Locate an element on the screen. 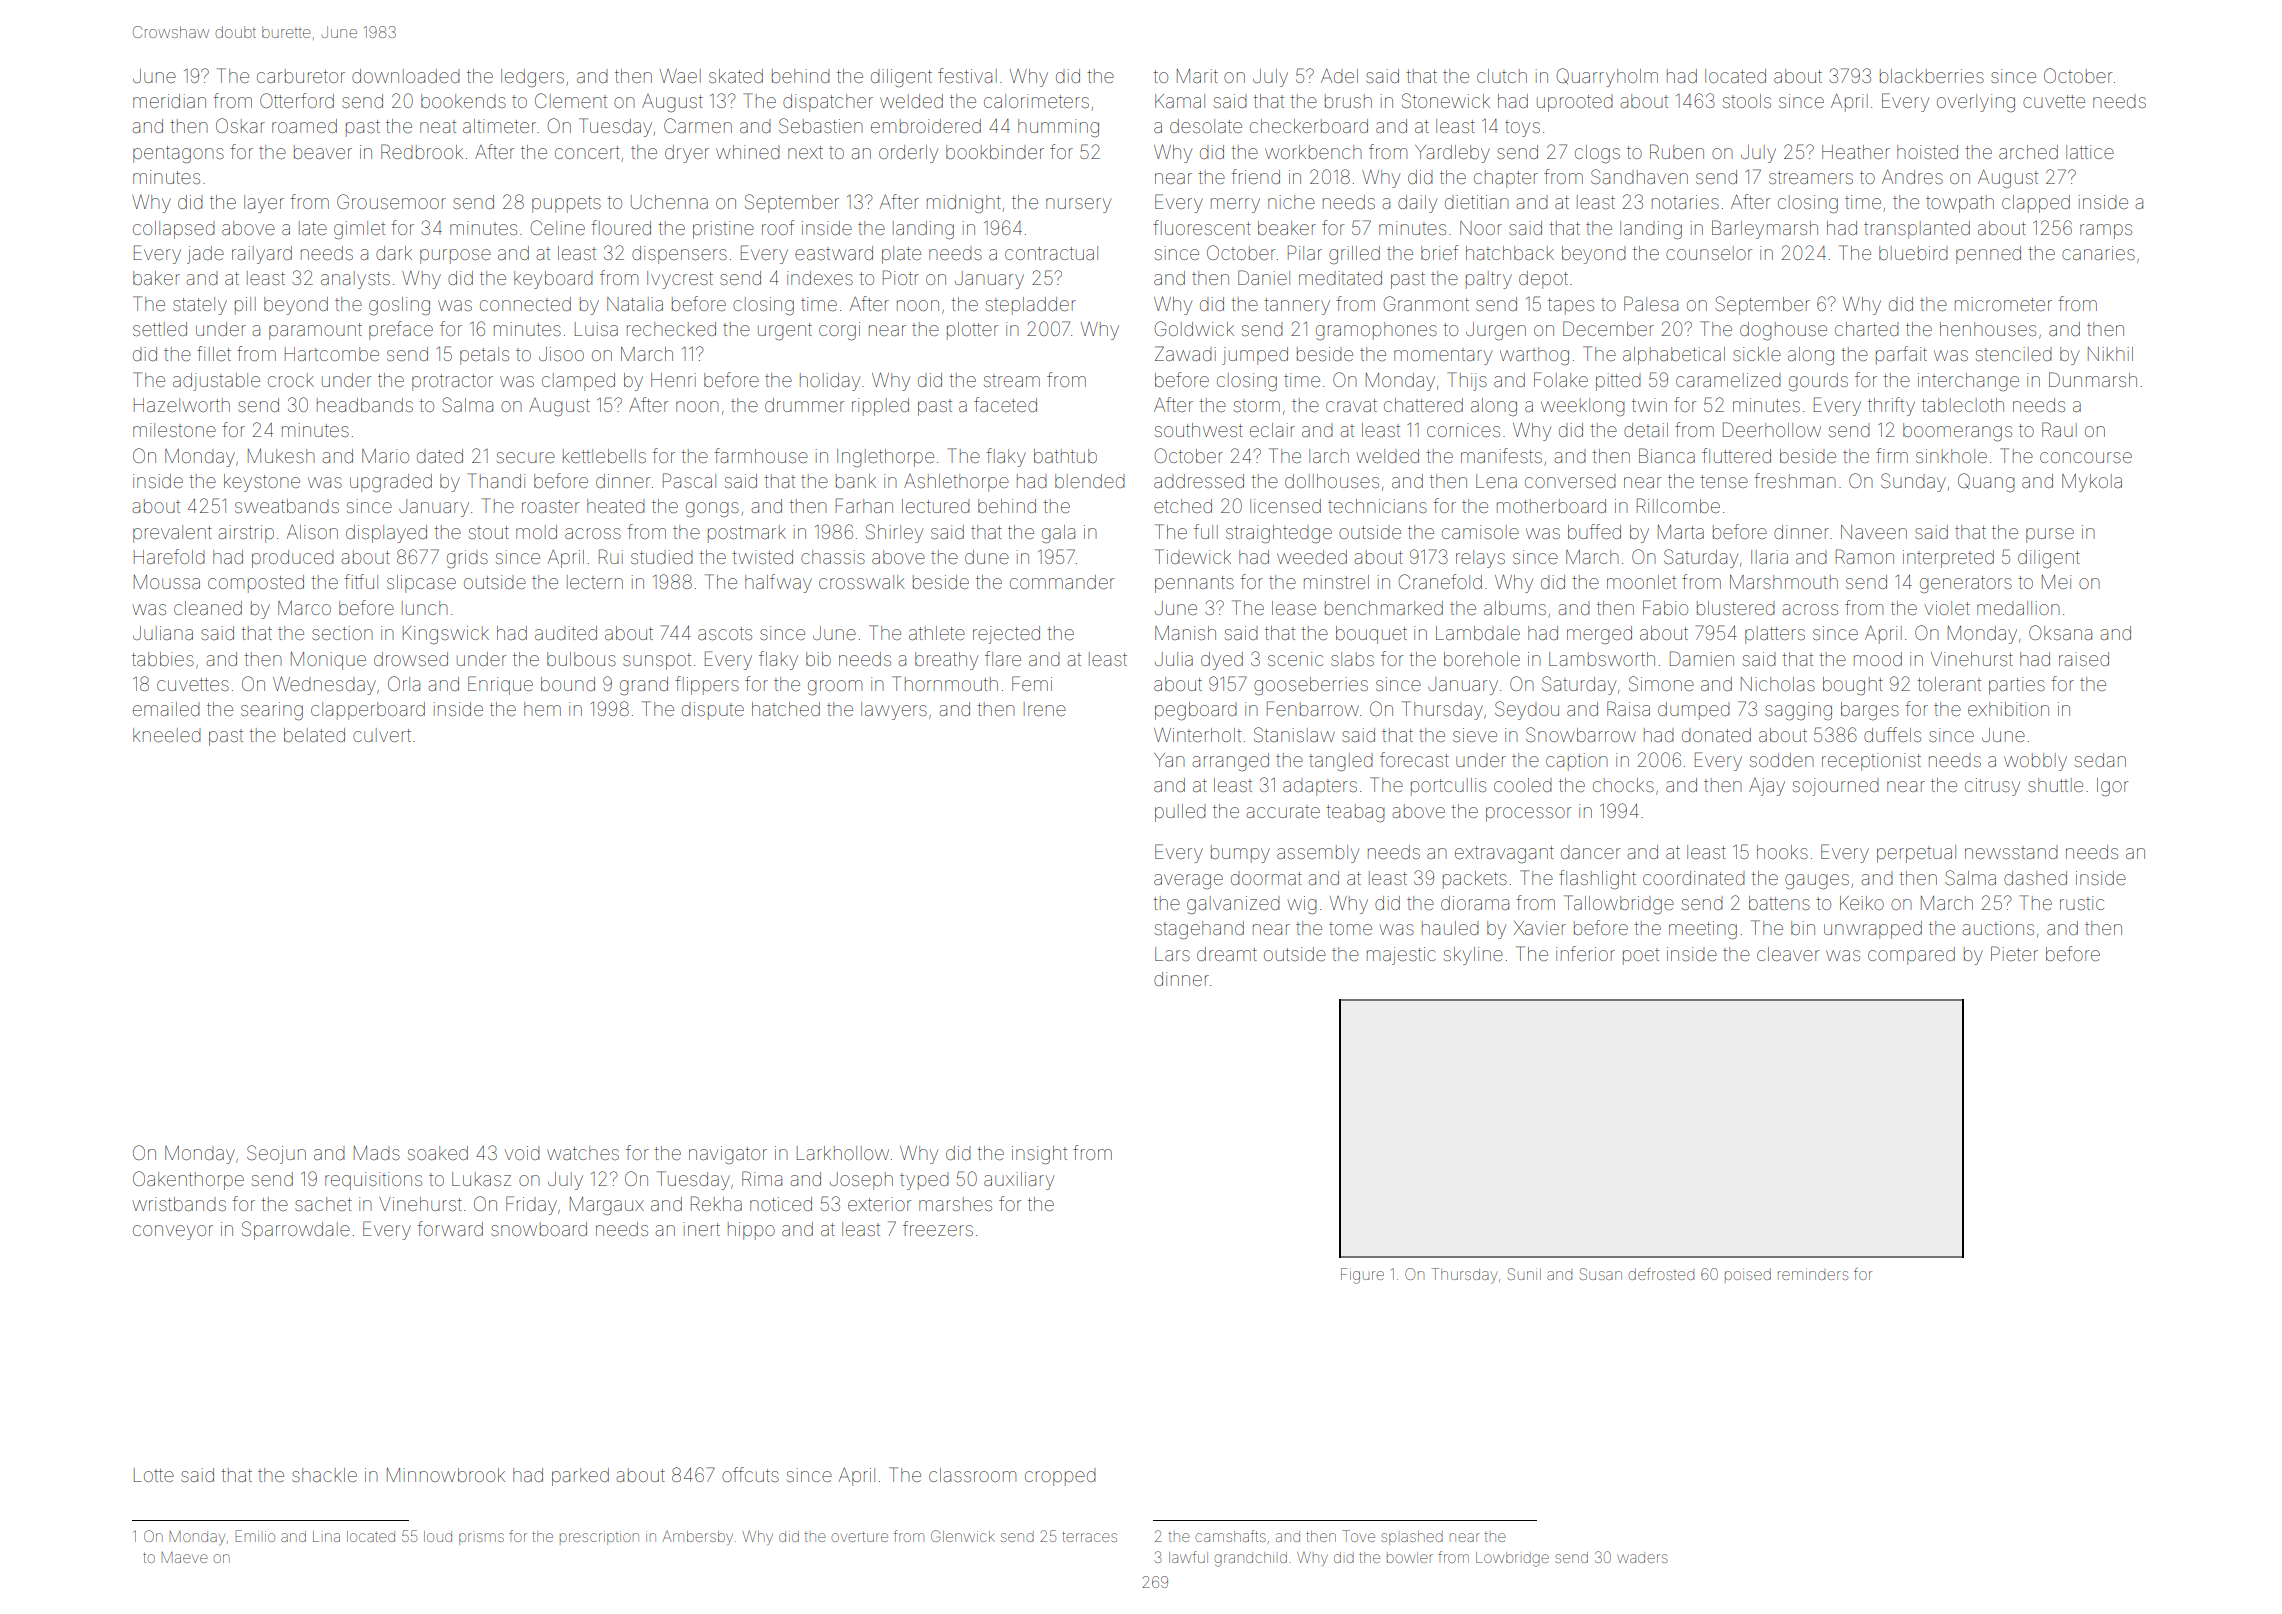 The image size is (2282, 1614). gimlet is located at coordinates (359, 230).
